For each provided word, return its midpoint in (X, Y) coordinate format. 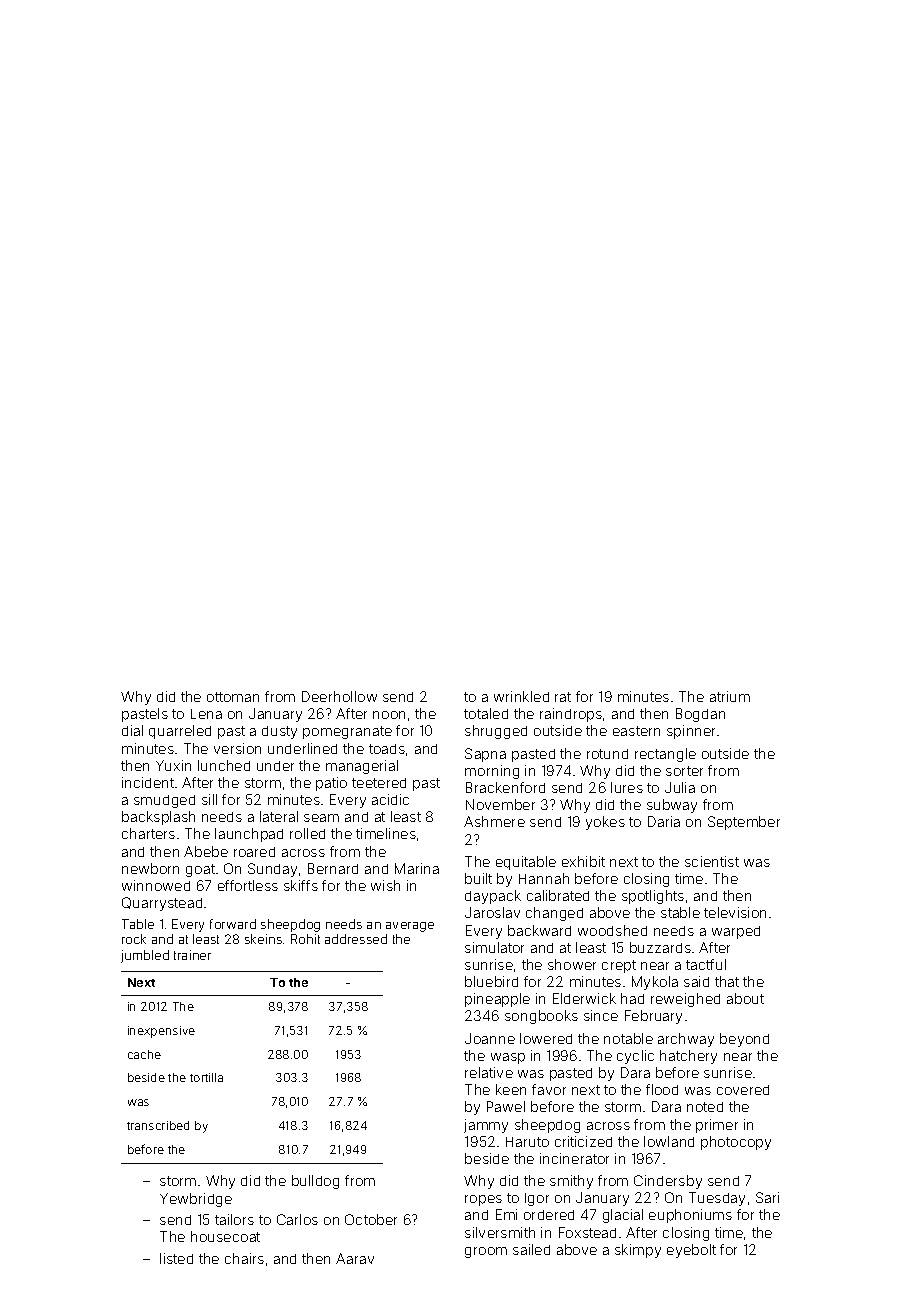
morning (492, 772)
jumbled (145, 956)
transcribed (158, 1125)
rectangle (665, 755)
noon (389, 715)
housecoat (225, 1236)
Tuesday (717, 1199)
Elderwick (584, 998)
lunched (224, 765)
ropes (483, 1200)
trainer (192, 955)
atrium (730, 696)
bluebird (491, 981)
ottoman (233, 697)
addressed (356, 939)
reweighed (685, 1000)
